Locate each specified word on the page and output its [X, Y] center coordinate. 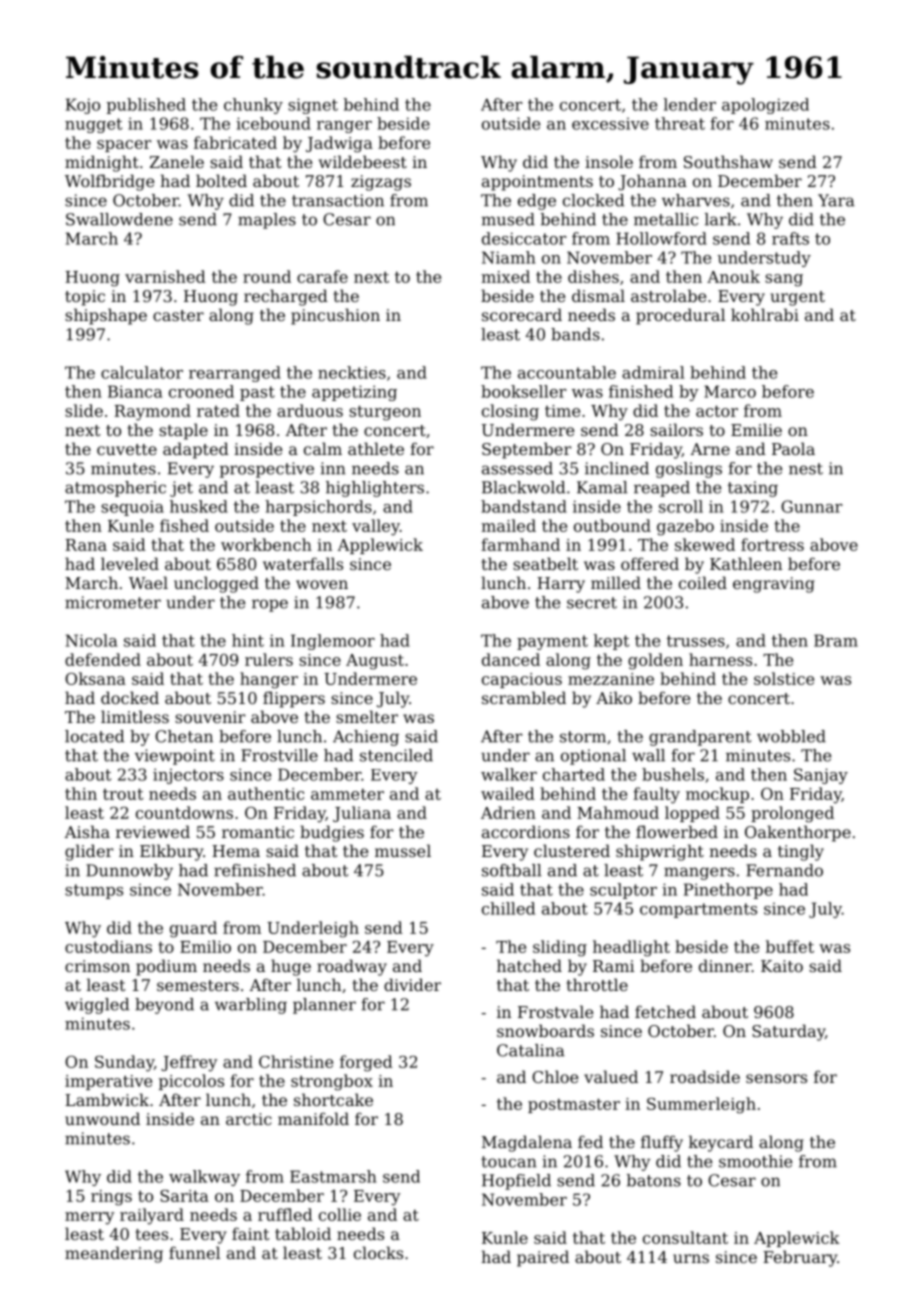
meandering [114, 1254]
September [527, 450]
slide [84, 410]
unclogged [216, 584]
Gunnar [812, 506]
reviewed [153, 831]
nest [806, 469]
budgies [332, 833]
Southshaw [728, 161]
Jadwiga [339, 144]
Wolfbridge [109, 182]
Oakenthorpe [798, 833]
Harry [561, 585]
